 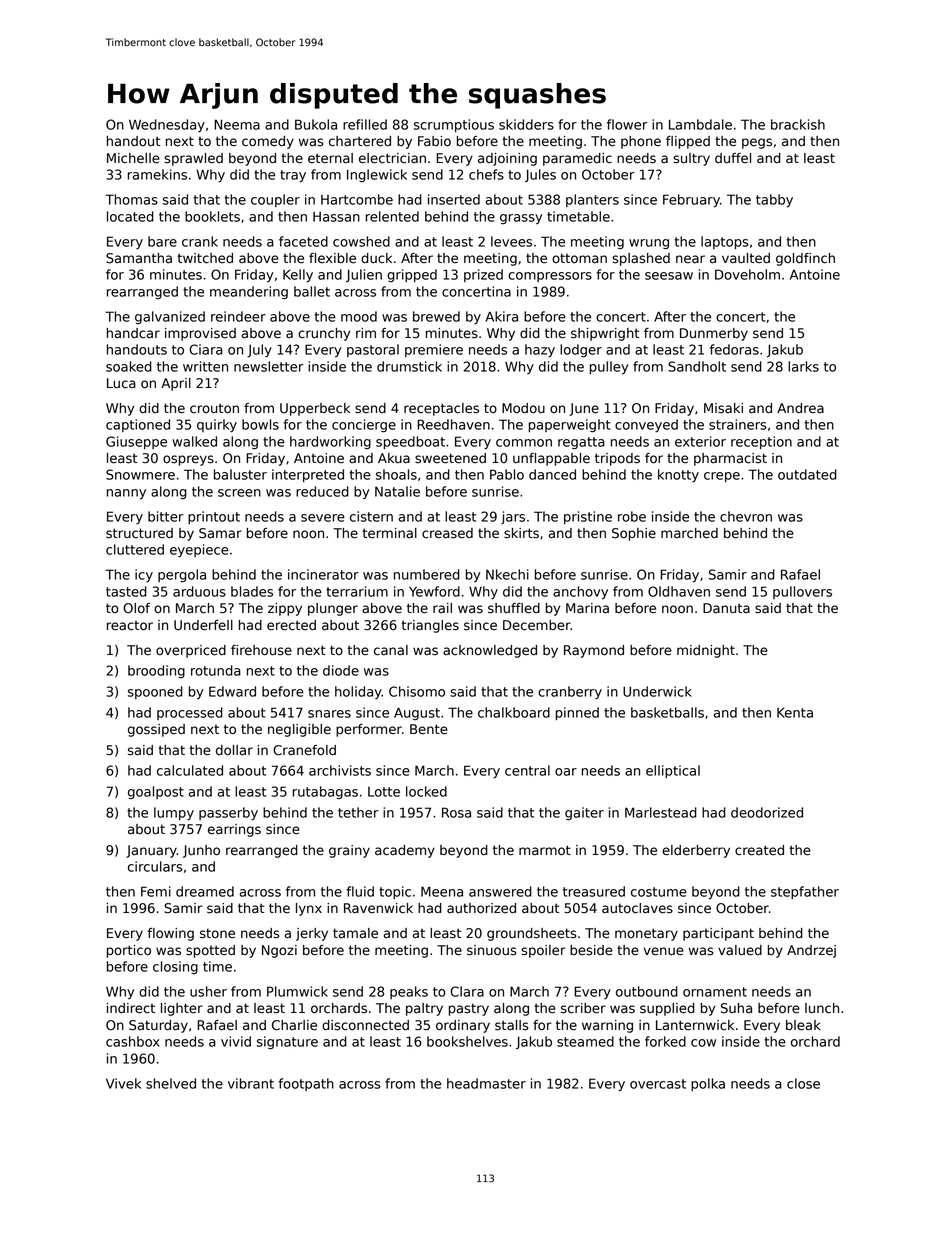 What do you see at coordinates (234, 750) in the screenshot?
I see `dollar` at bounding box center [234, 750].
